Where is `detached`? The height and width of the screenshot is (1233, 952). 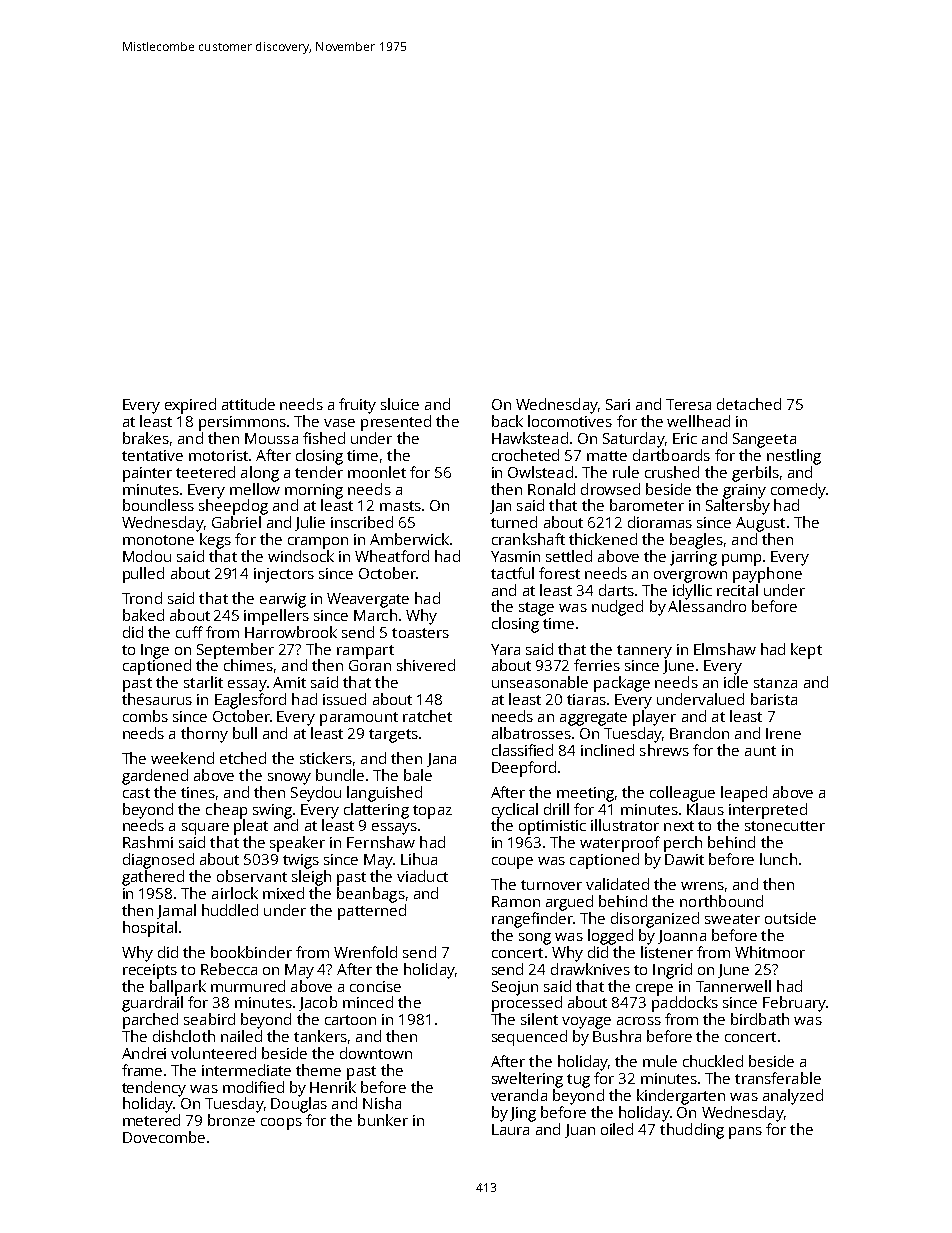 detached is located at coordinates (749, 404).
